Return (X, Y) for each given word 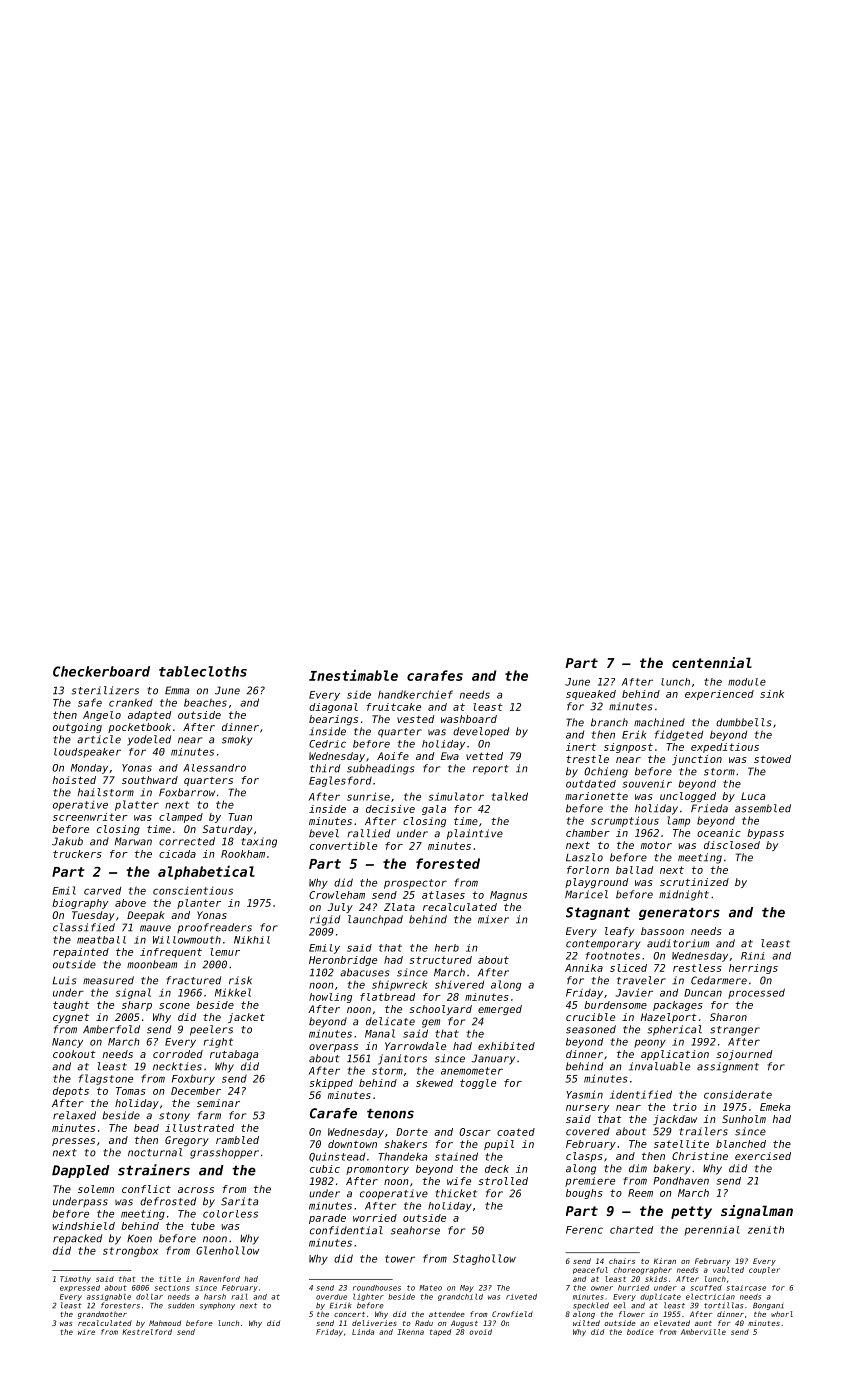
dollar (149, 1297)
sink (772, 694)
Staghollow (484, 1259)
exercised (763, 1156)
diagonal (333, 708)
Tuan (240, 817)
